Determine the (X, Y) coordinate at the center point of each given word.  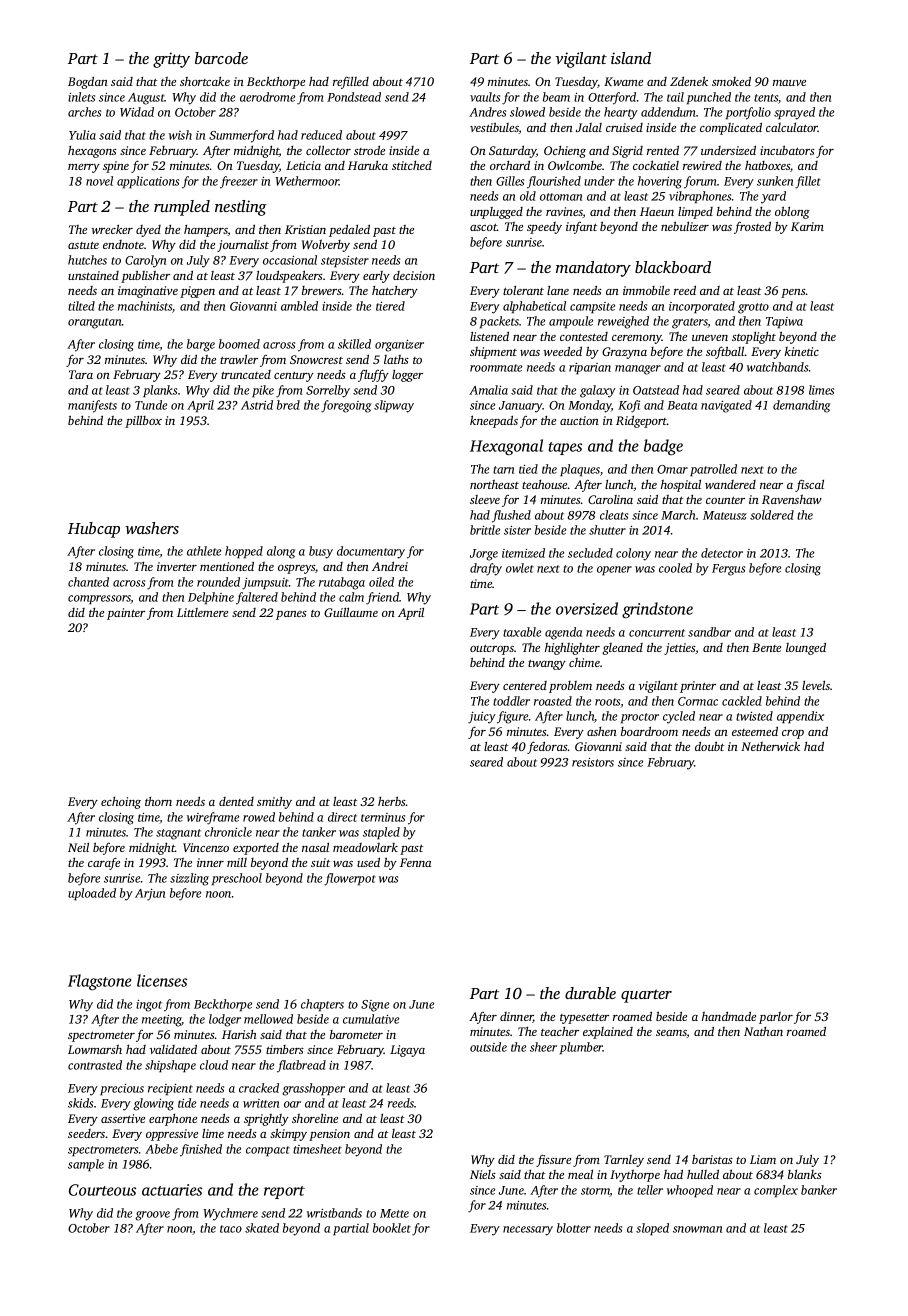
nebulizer (685, 226)
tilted (81, 306)
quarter (646, 996)
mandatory (593, 269)
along (281, 552)
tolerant (523, 290)
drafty (486, 569)
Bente (766, 647)
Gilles (510, 181)
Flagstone (99, 982)
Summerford (241, 136)
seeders (86, 1133)
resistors (593, 762)
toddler (511, 701)
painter (126, 614)
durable (590, 993)
